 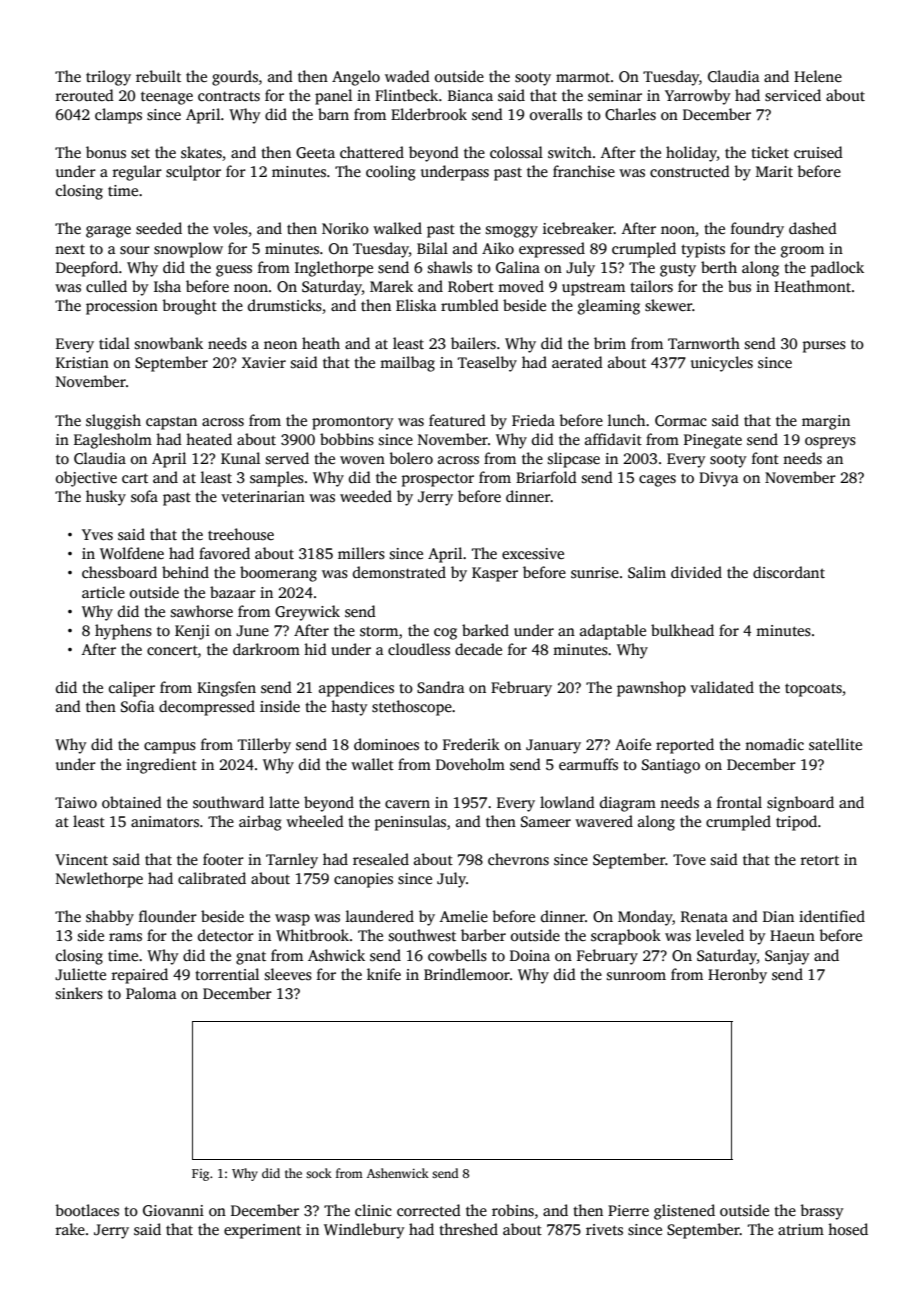 I want to click on Doveholm, so click(x=470, y=764).
